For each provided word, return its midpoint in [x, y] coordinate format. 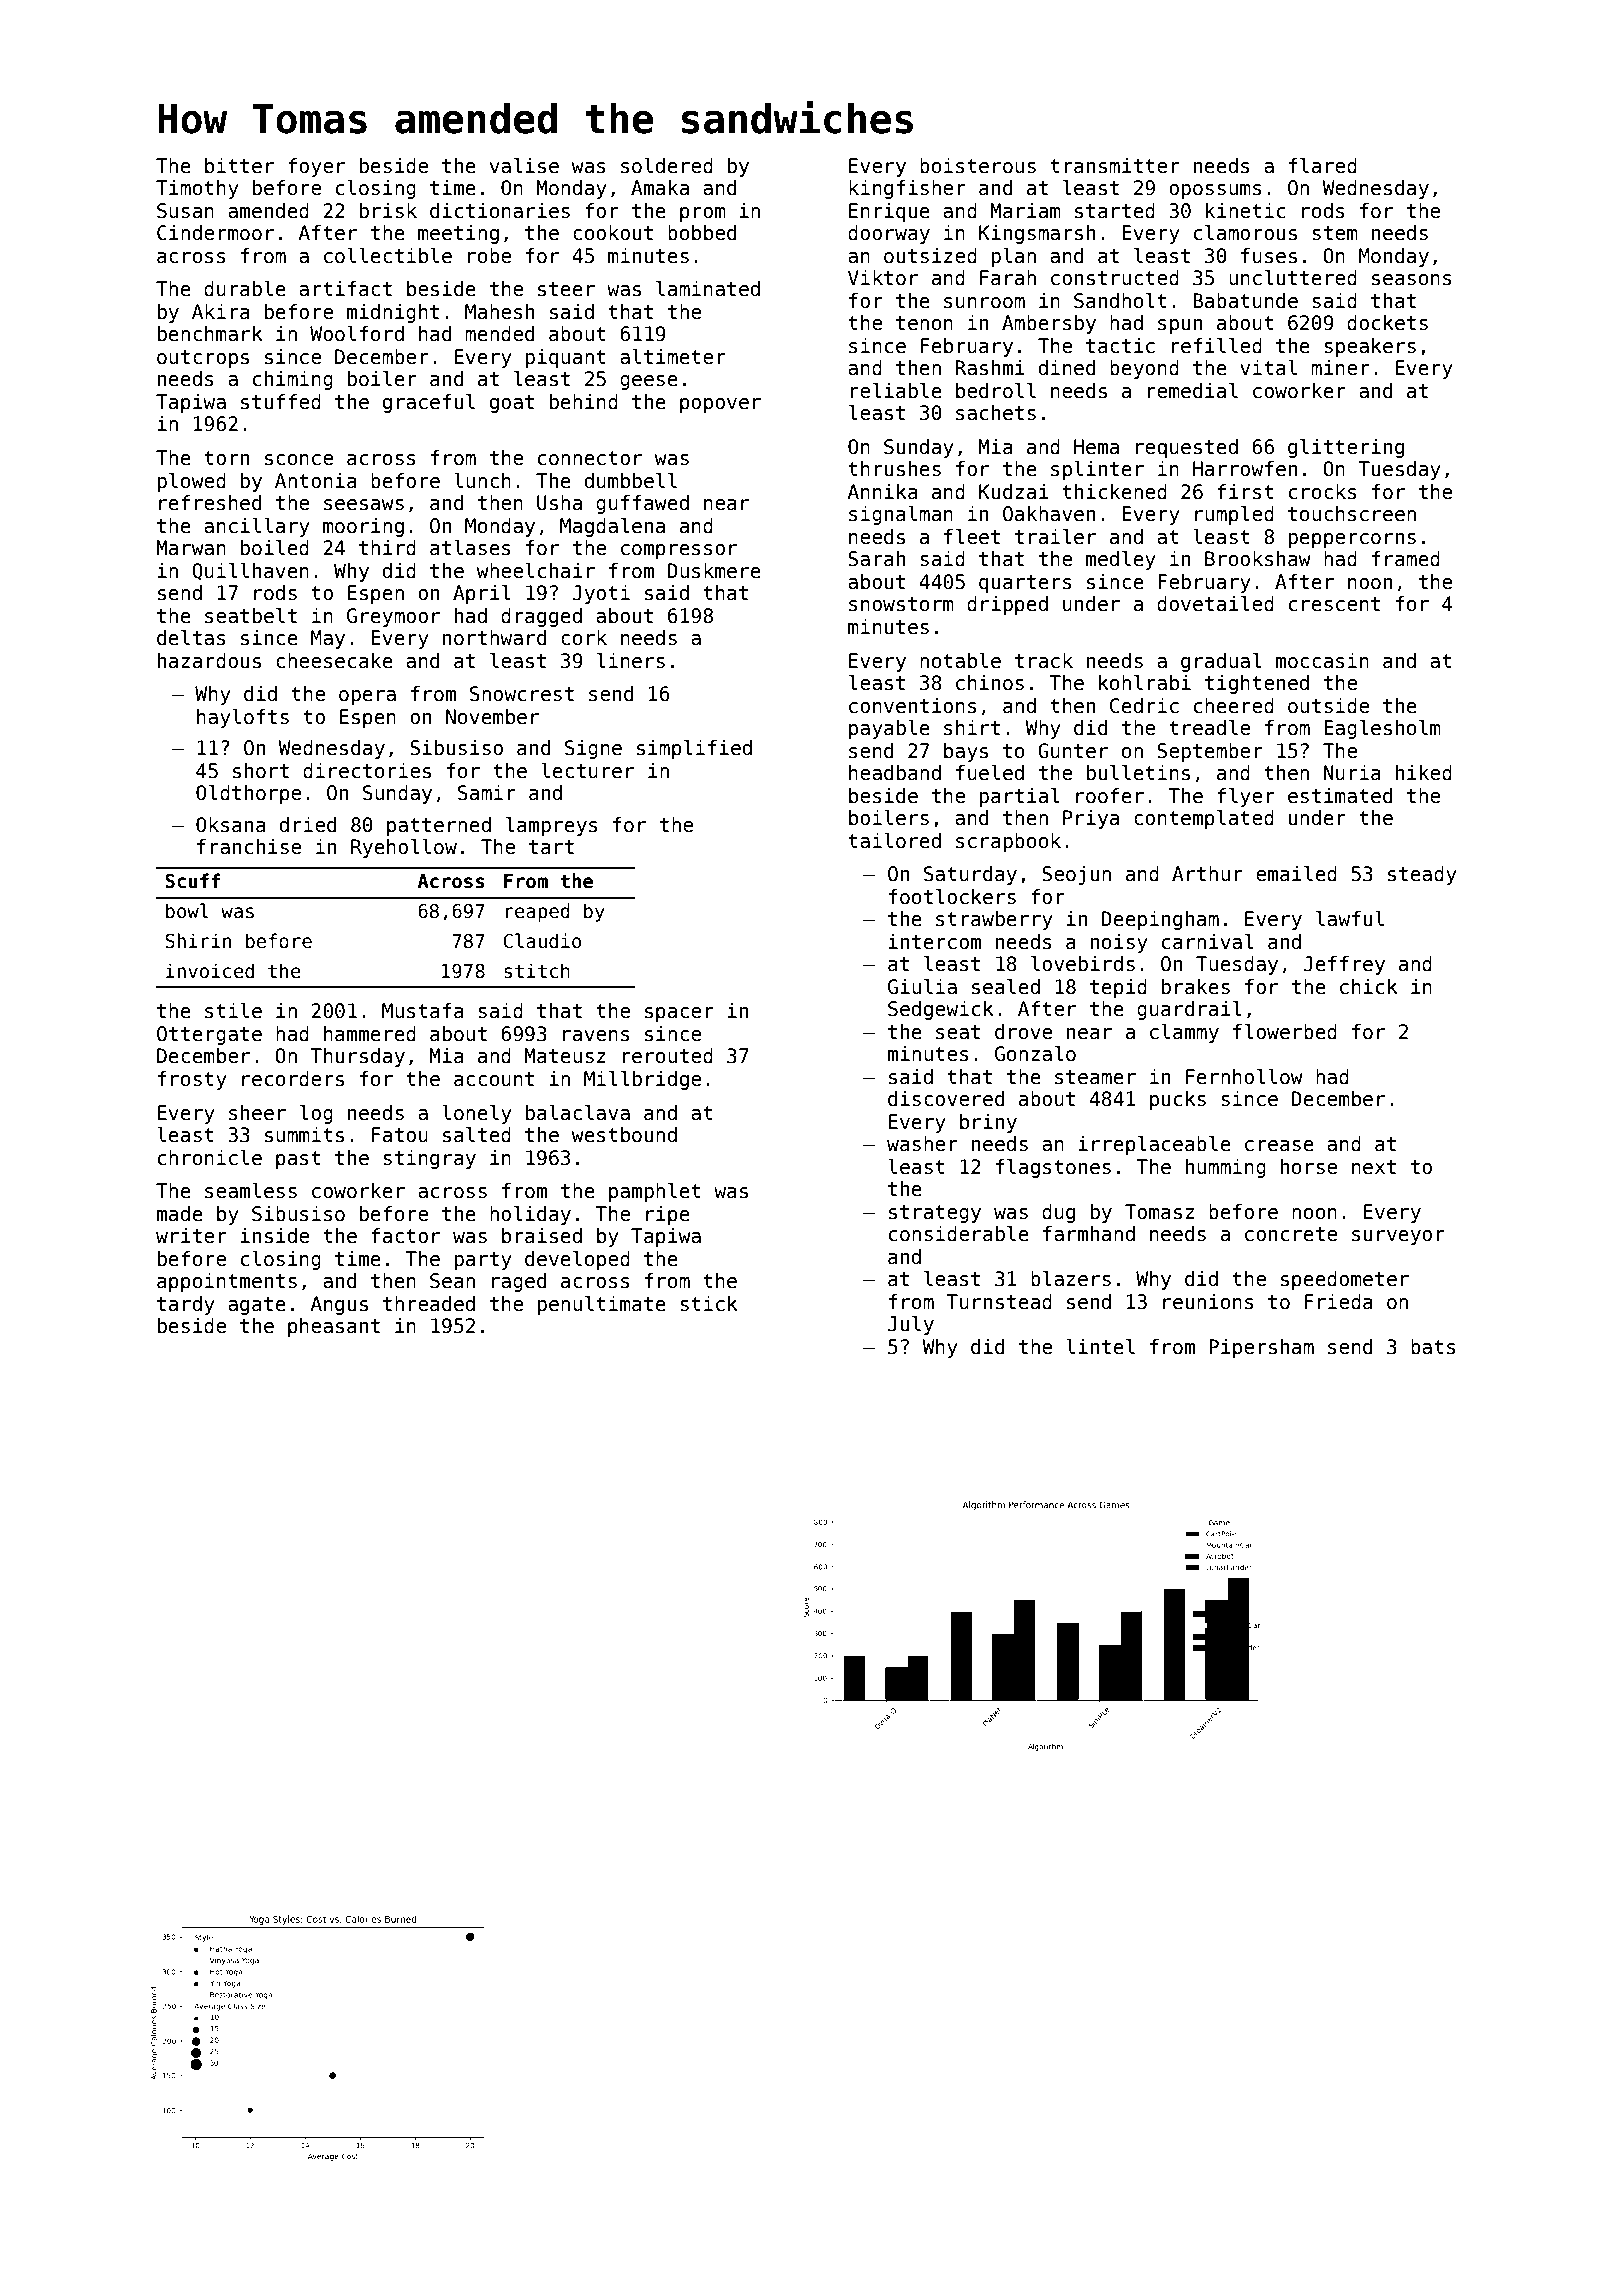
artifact [345, 289]
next [1374, 1167]
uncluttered [1293, 278]
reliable [896, 391]
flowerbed [1285, 1032]
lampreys [552, 826]
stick [709, 1304]
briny [988, 1123]
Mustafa [423, 1011]
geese [649, 382]
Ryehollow [404, 848]
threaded [429, 1304]
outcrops [203, 359]
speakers [1370, 347]
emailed [1296, 874]
